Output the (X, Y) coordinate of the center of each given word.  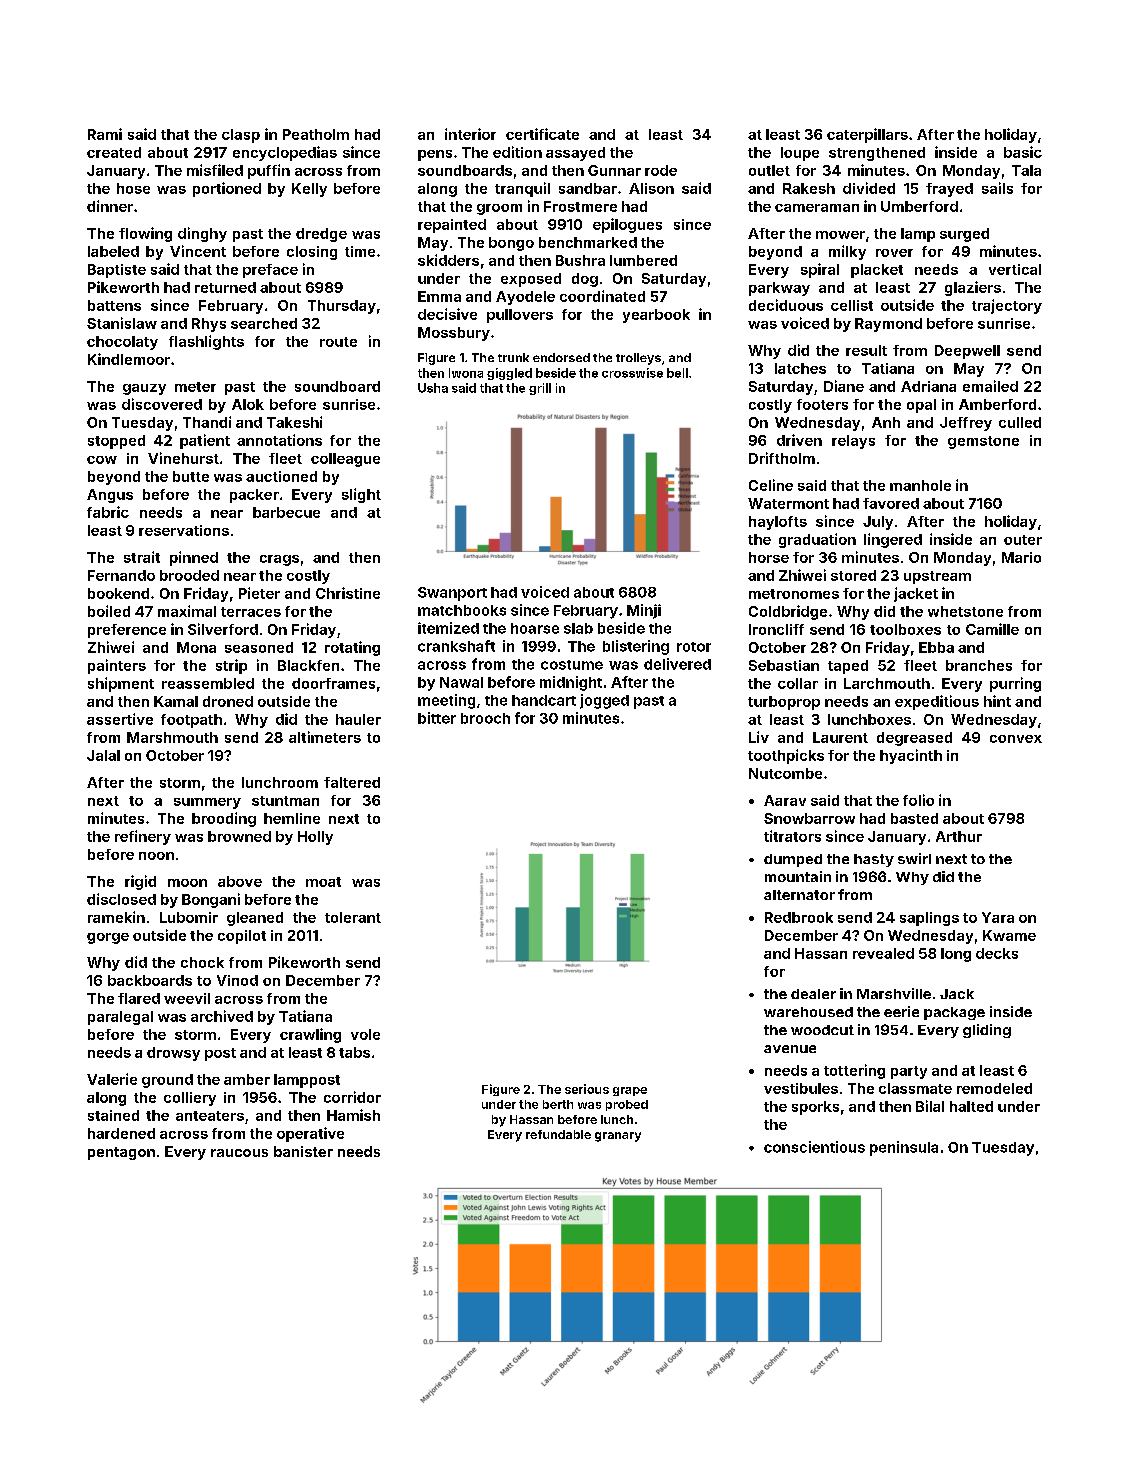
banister (303, 1151)
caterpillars (867, 135)
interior (470, 134)
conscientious (814, 1147)
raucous (239, 1153)
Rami (105, 134)
